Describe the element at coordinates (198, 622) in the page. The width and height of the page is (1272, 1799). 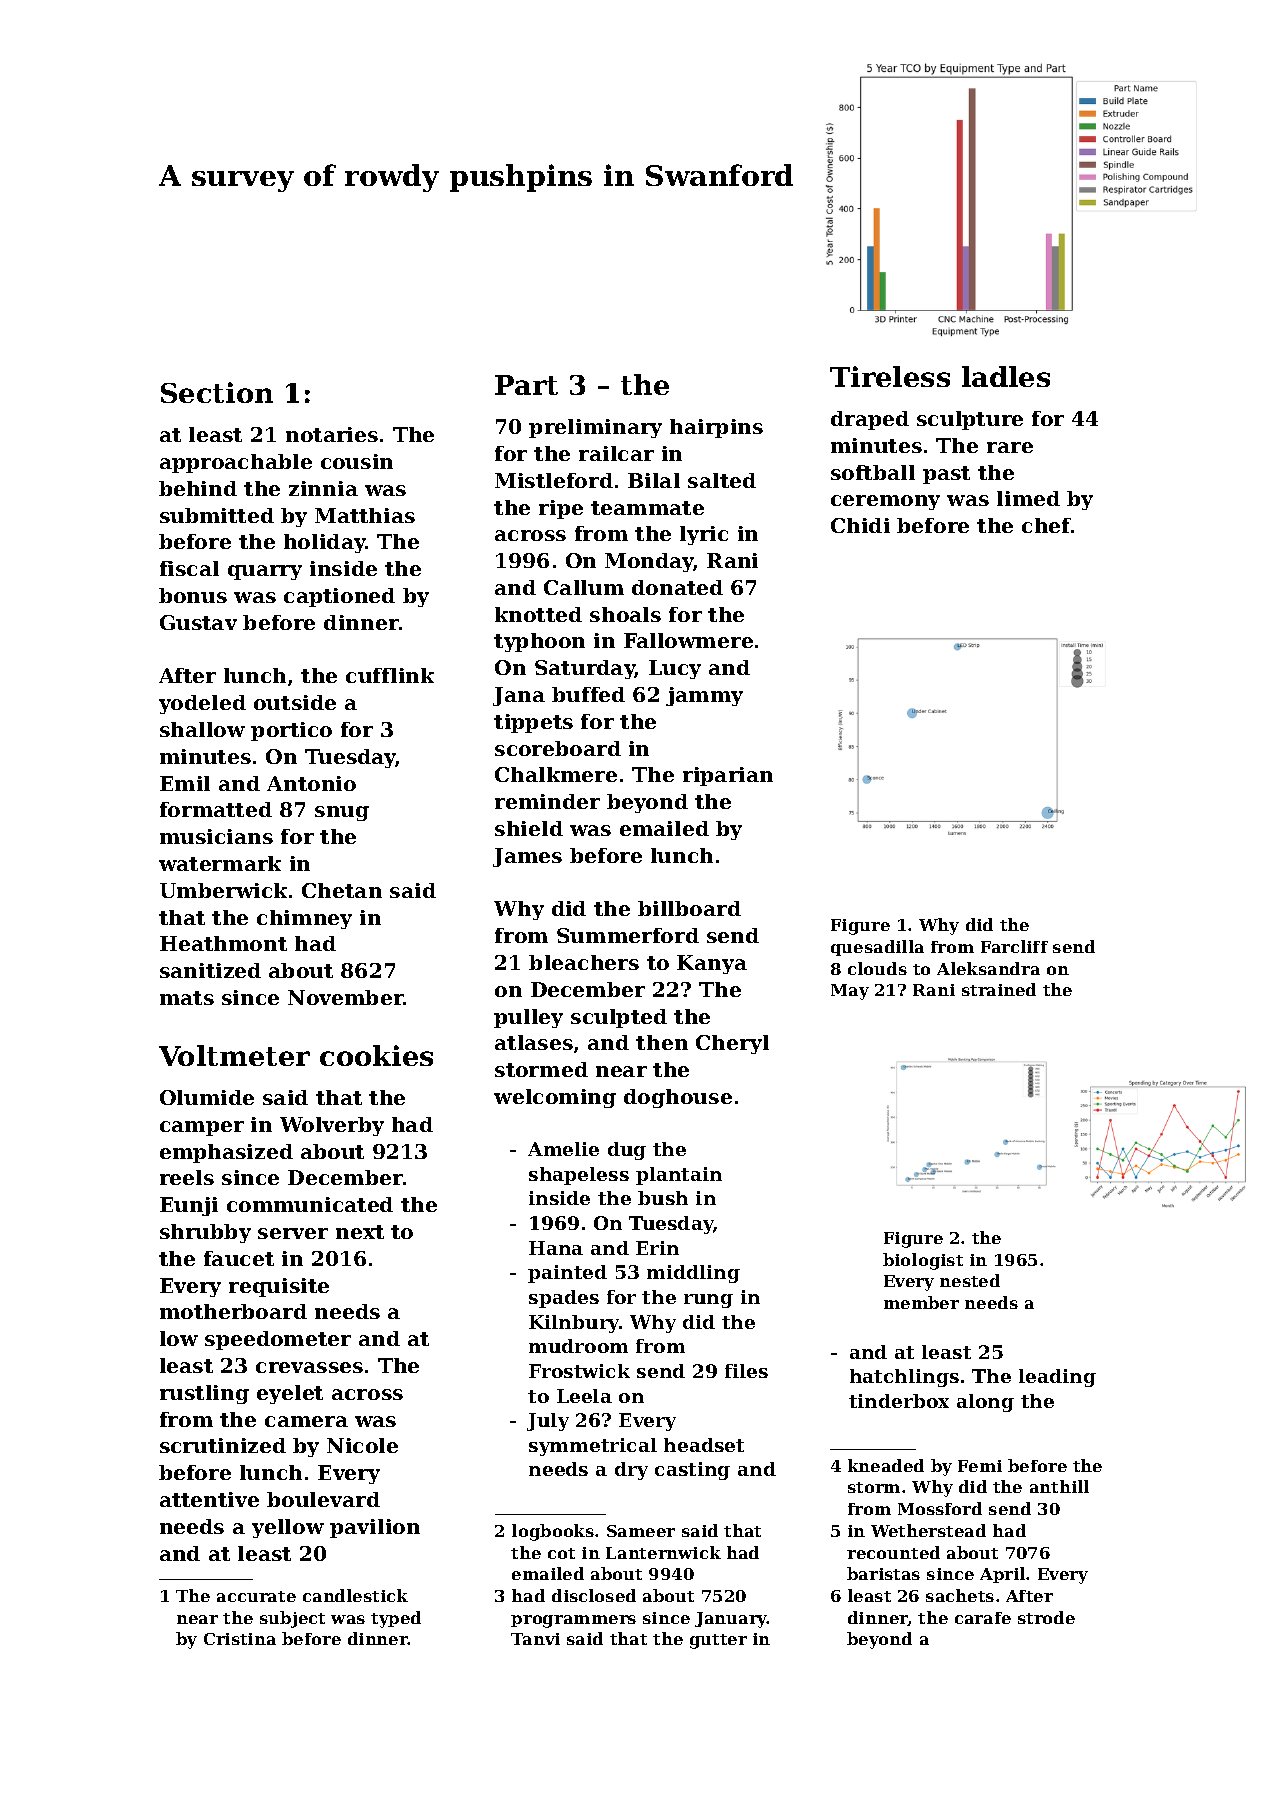
I see `Gustav` at that location.
